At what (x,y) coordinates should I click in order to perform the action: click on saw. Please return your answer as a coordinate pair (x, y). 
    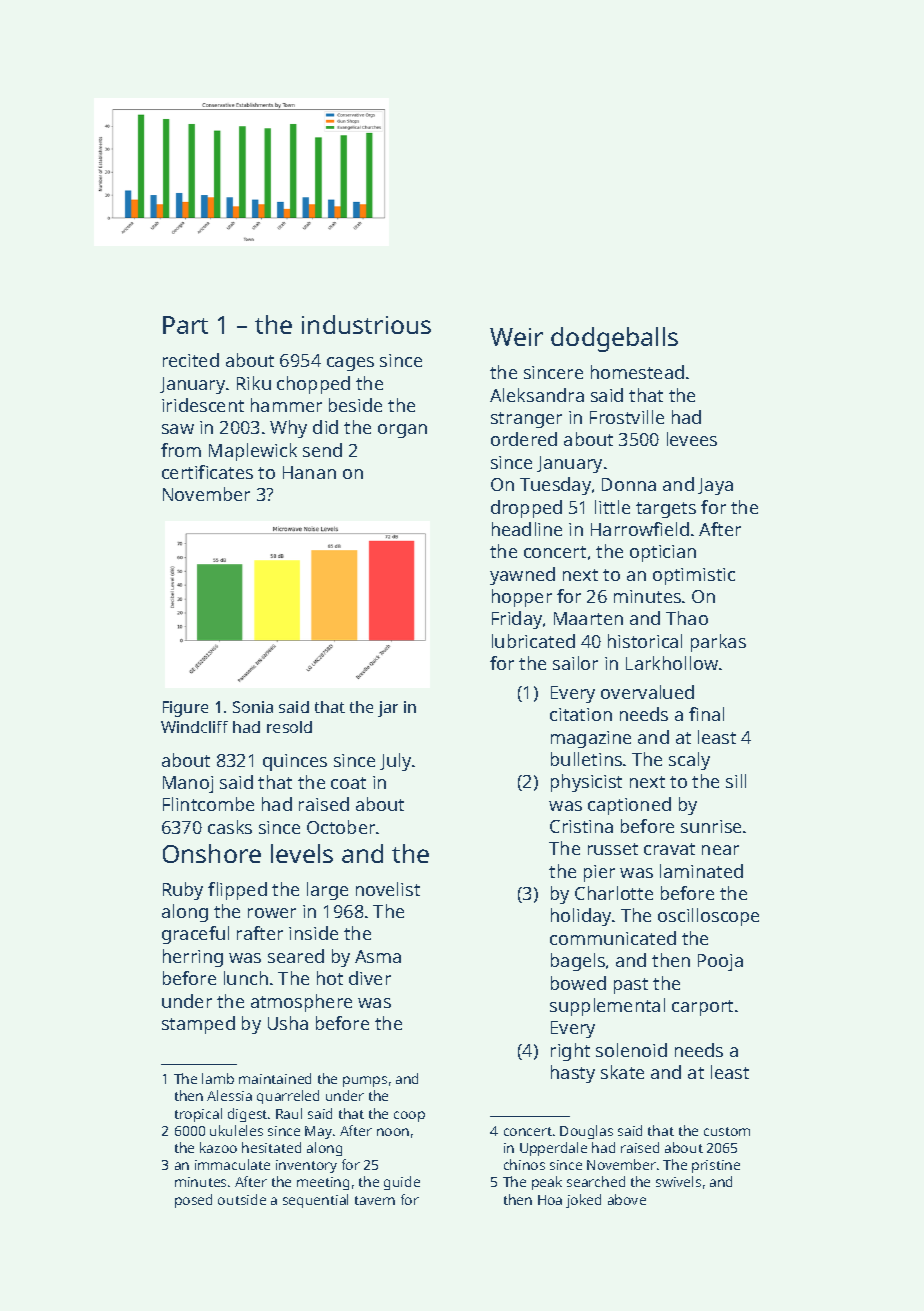
    Looking at the image, I should click on (178, 429).
